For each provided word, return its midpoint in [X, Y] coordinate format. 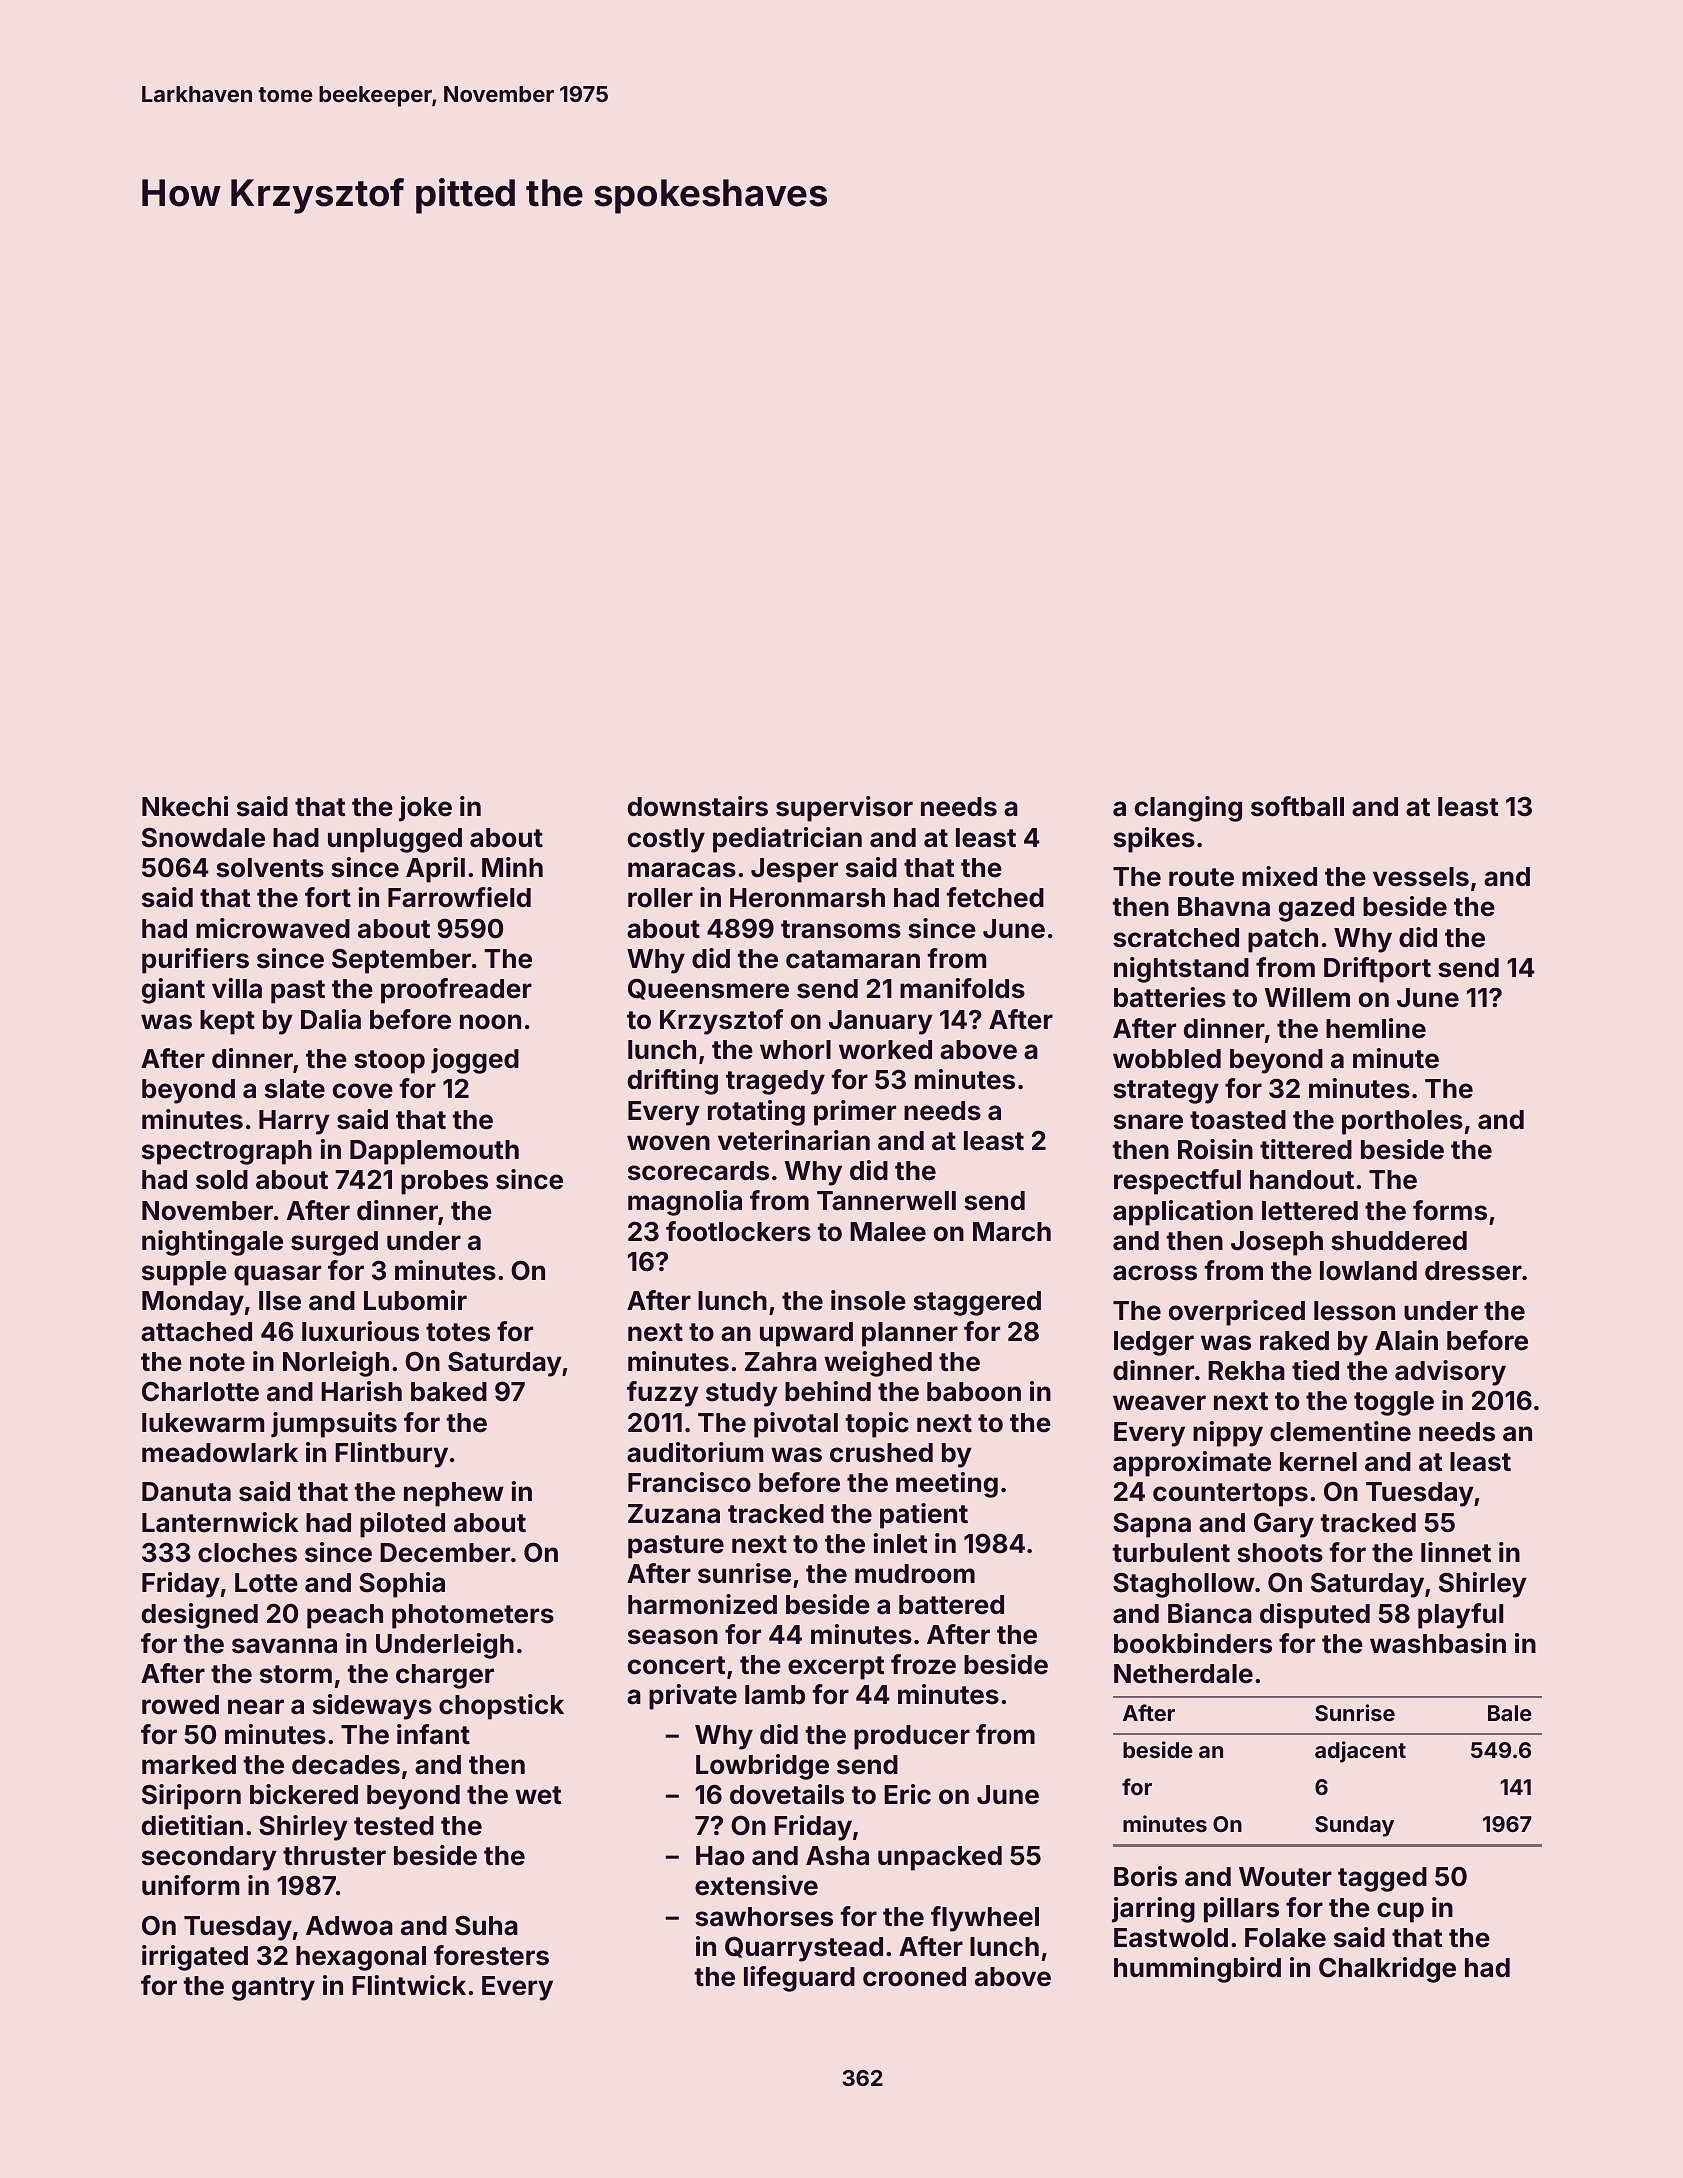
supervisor [844, 809]
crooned [914, 1977]
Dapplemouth [434, 1152]
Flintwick [409, 1985]
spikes [1154, 840]
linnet [1456, 1552]
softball [1297, 806]
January [881, 1022]
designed [200, 1616]
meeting [947, 1485]
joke [425, 809]
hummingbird [1197, 1970]
